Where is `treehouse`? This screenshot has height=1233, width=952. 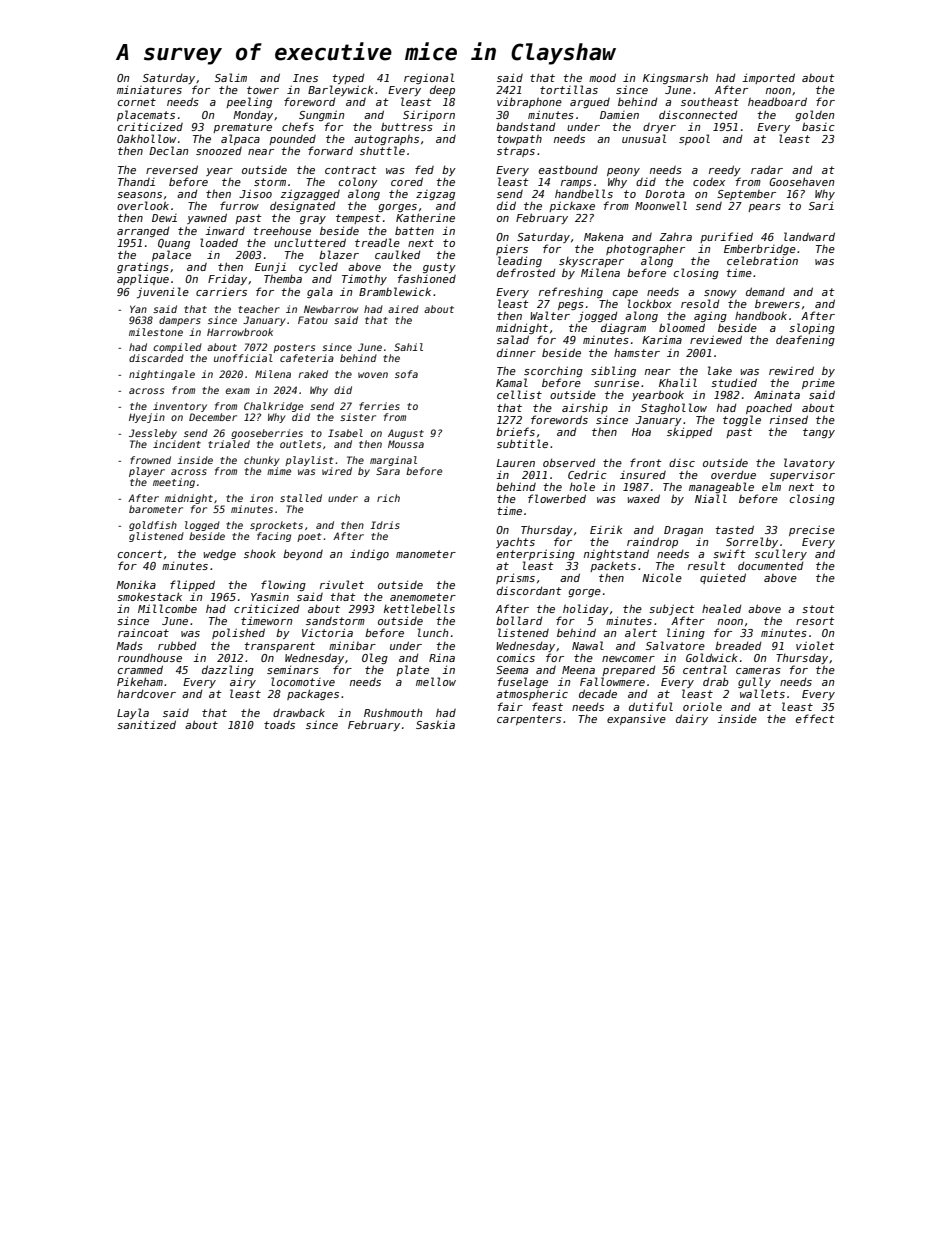
treehouse is located at coordinates (282, 230).
